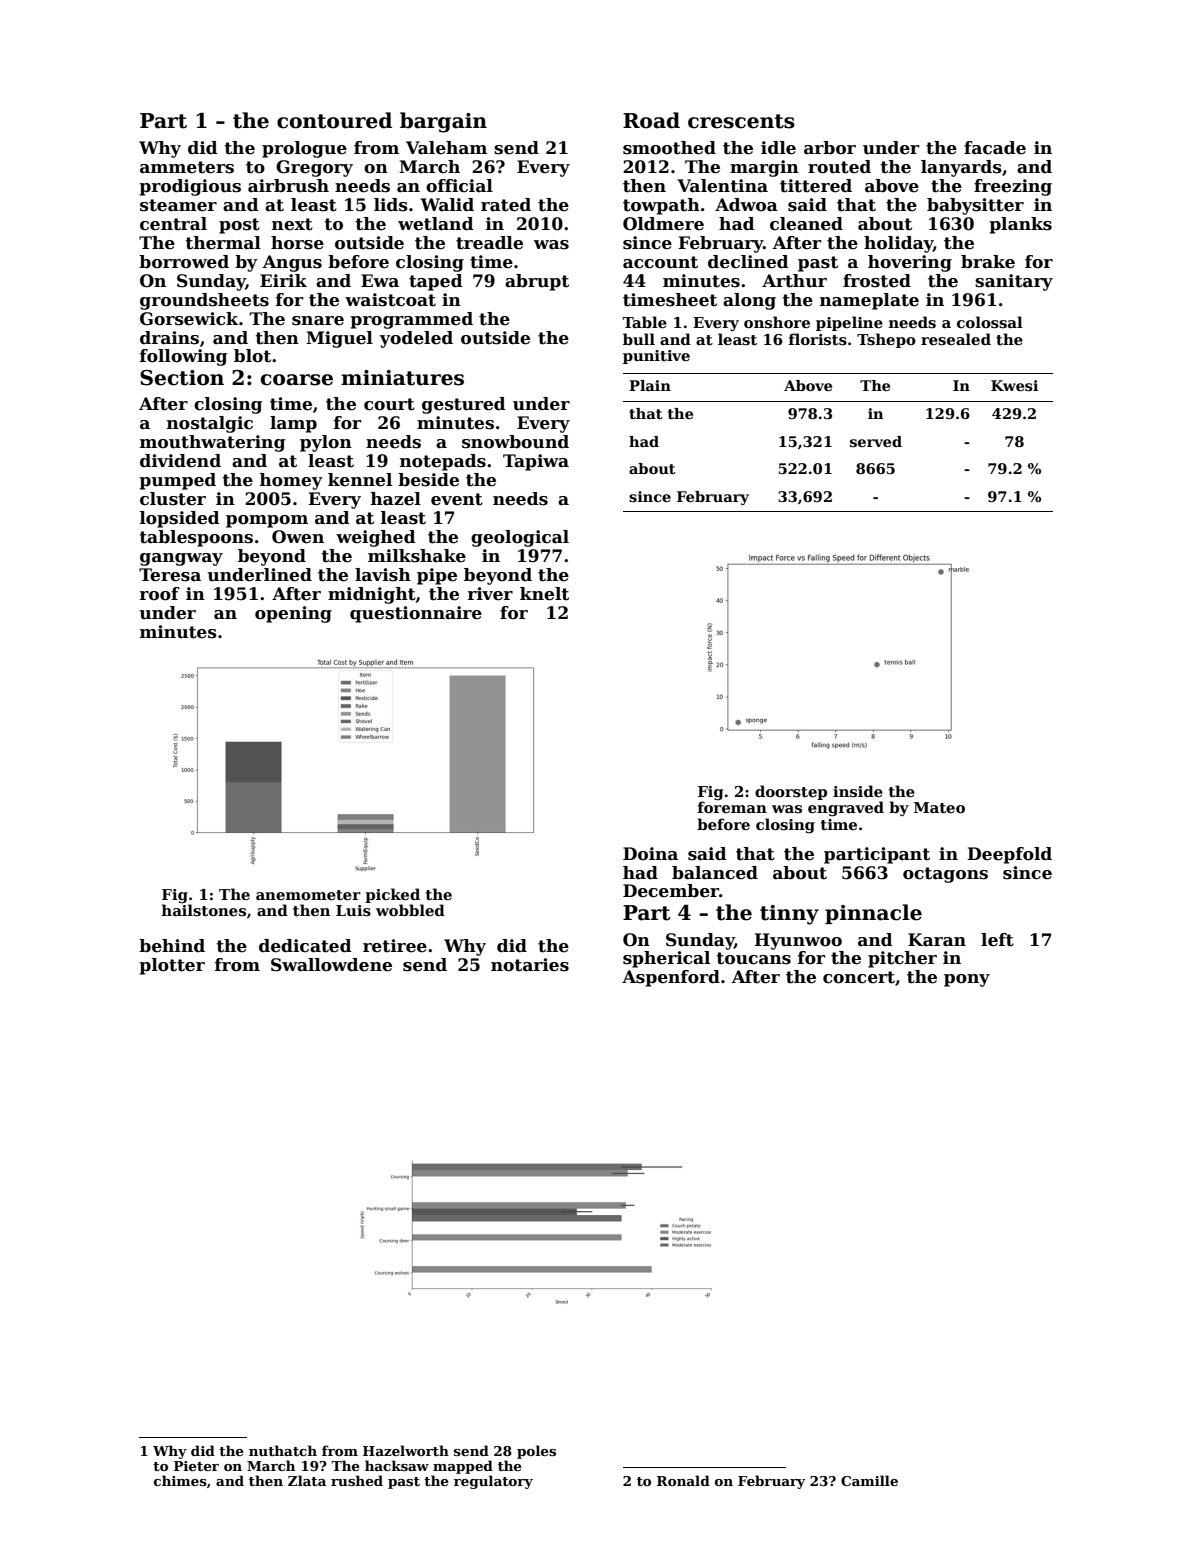  I want to click on inside, so click(858, 791).
